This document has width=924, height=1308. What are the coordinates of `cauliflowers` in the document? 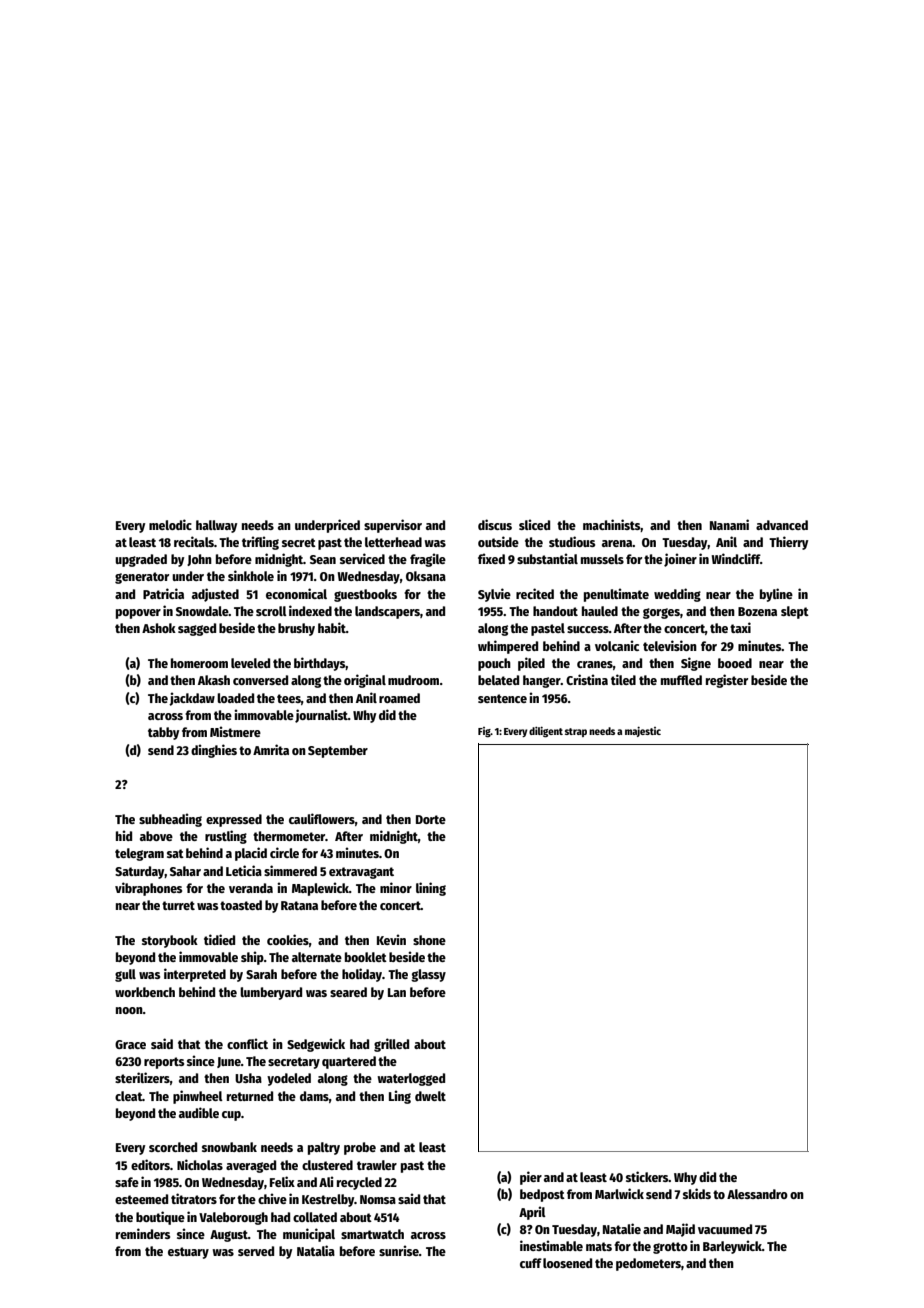 It's located at (322, 818).
